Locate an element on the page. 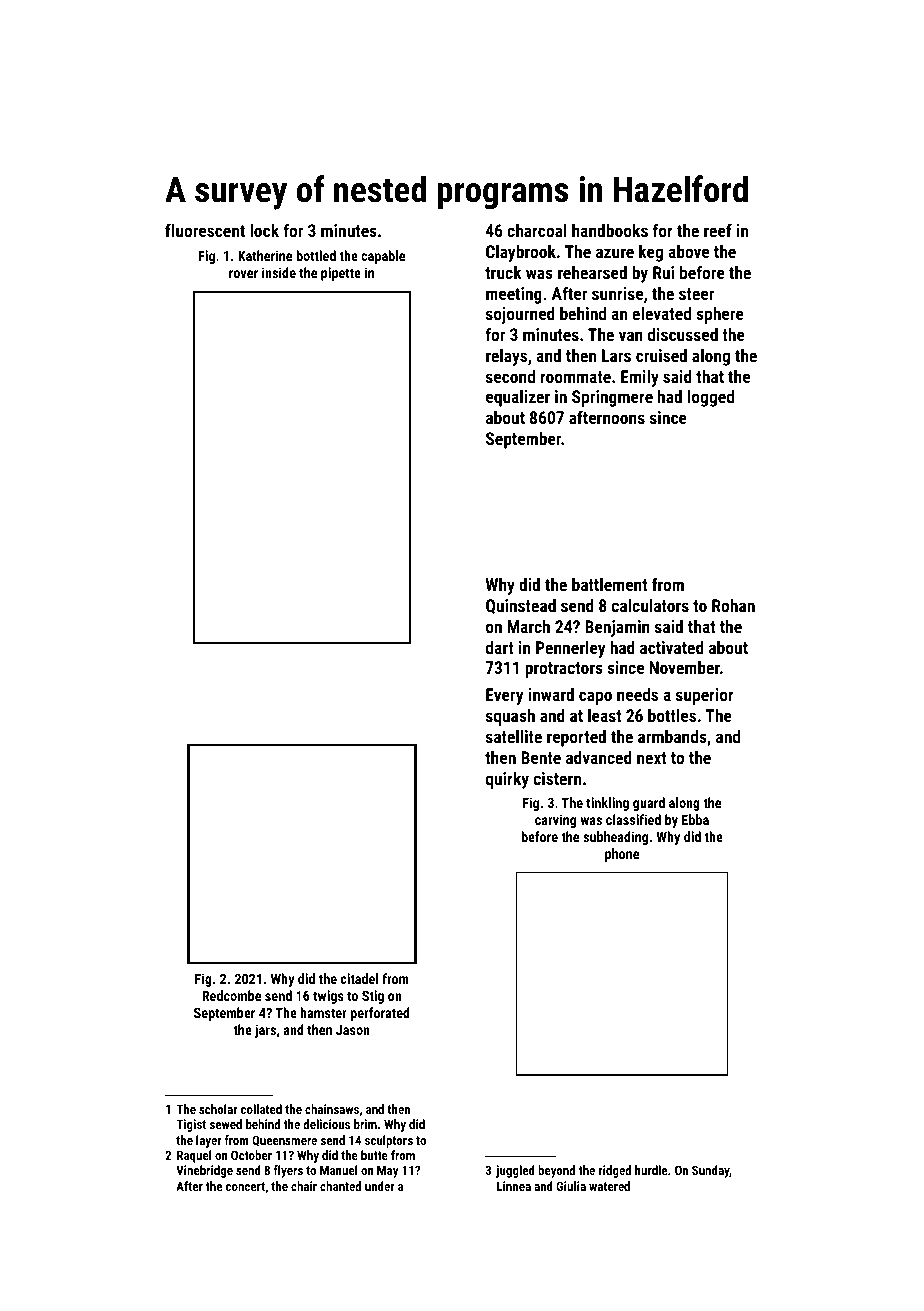  Quinstead is located at coordinates (521, 606).
